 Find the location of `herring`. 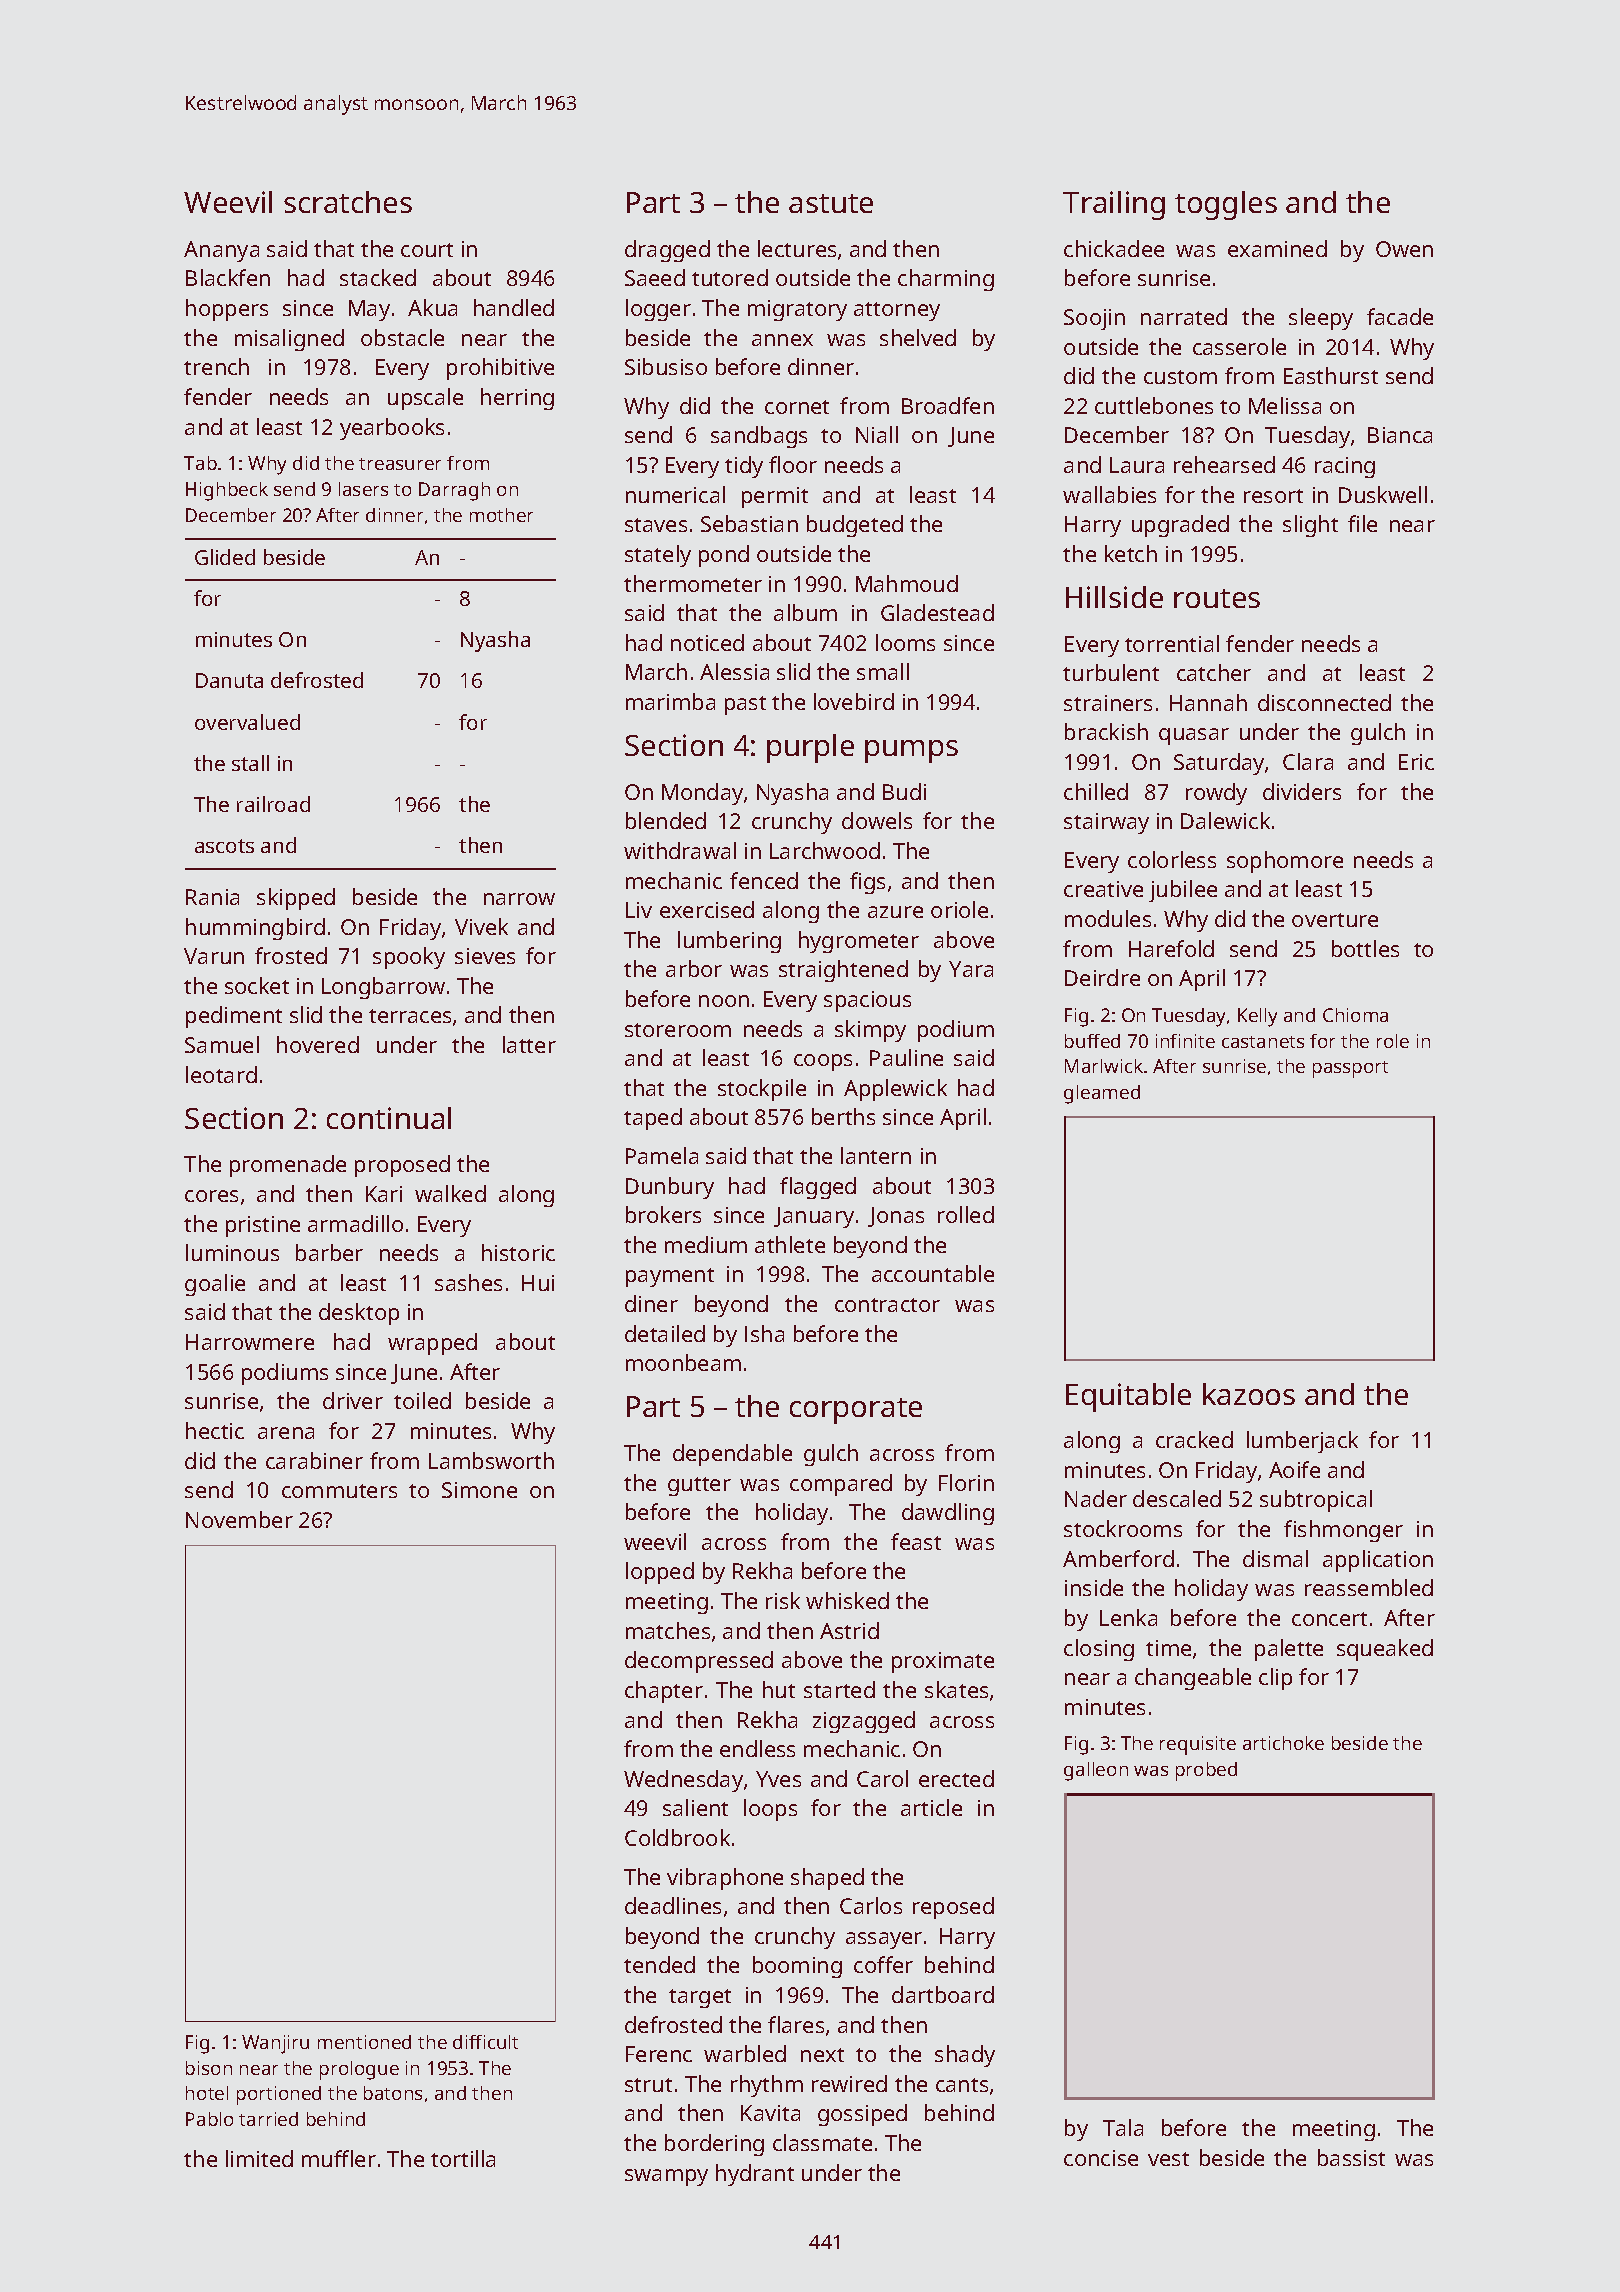

herring is located at coordinates (517, 399).
